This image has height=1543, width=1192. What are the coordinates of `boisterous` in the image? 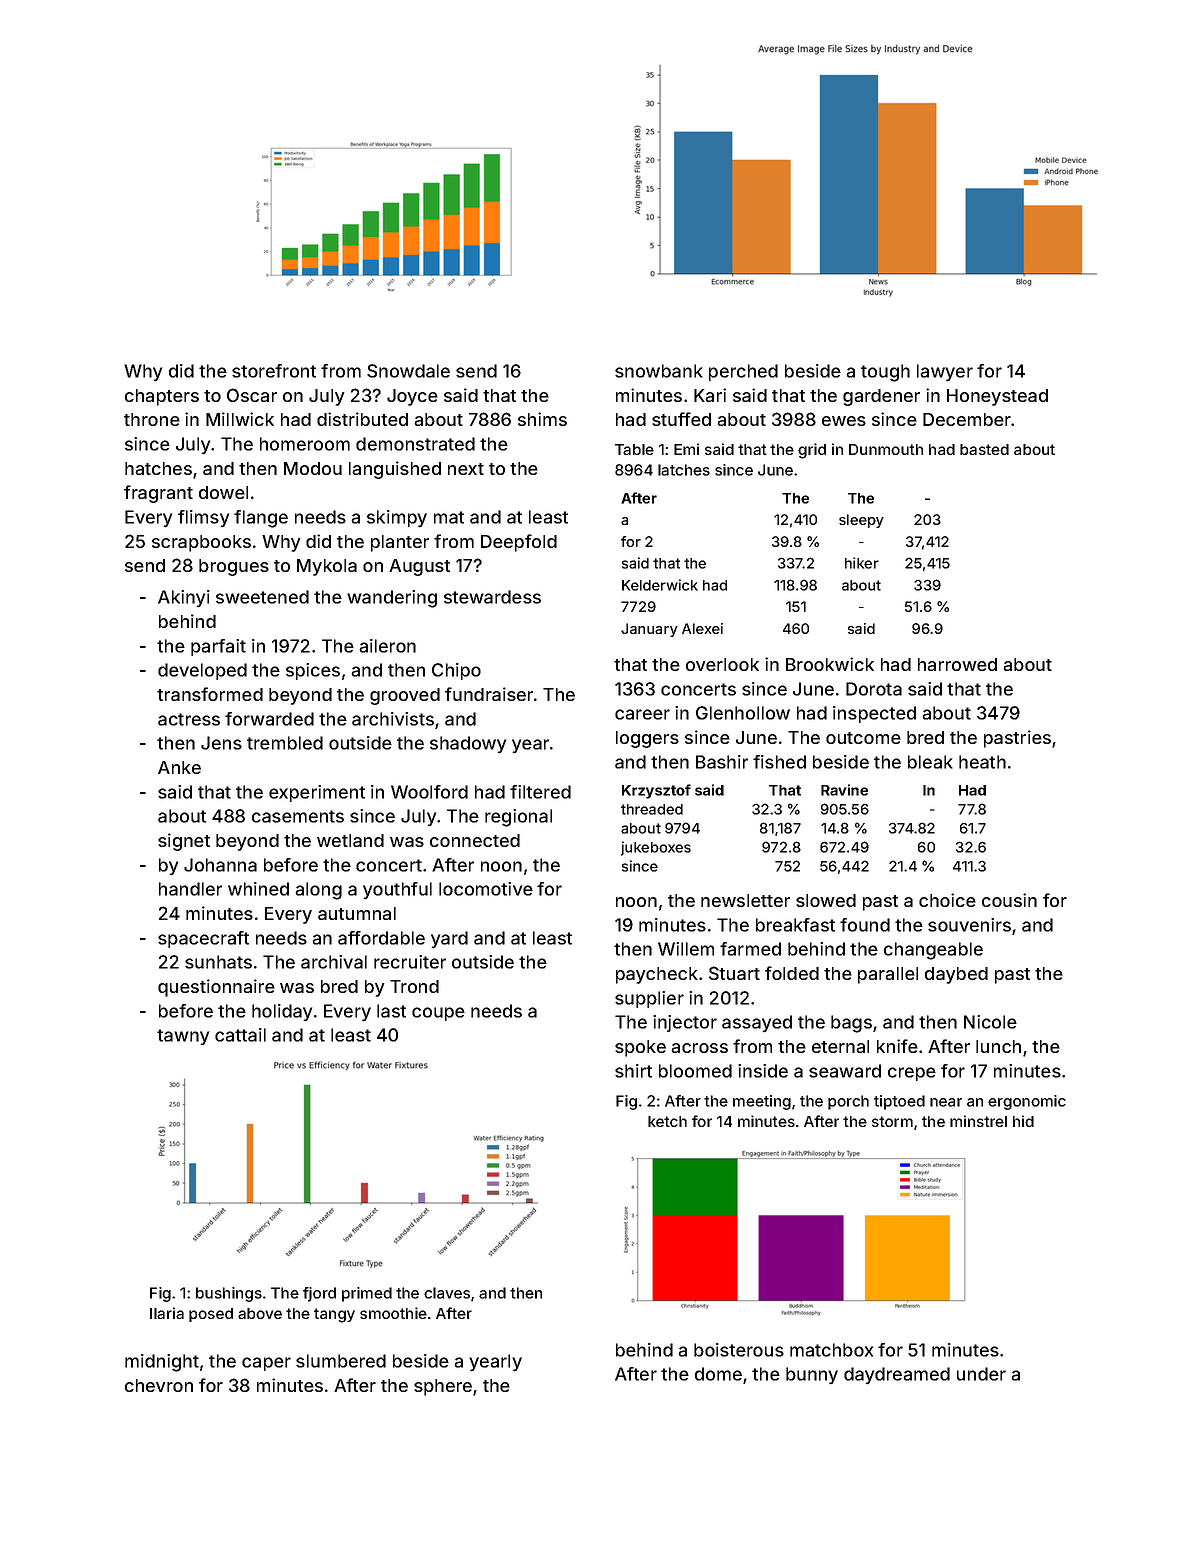 It's located at (739, 1350).
